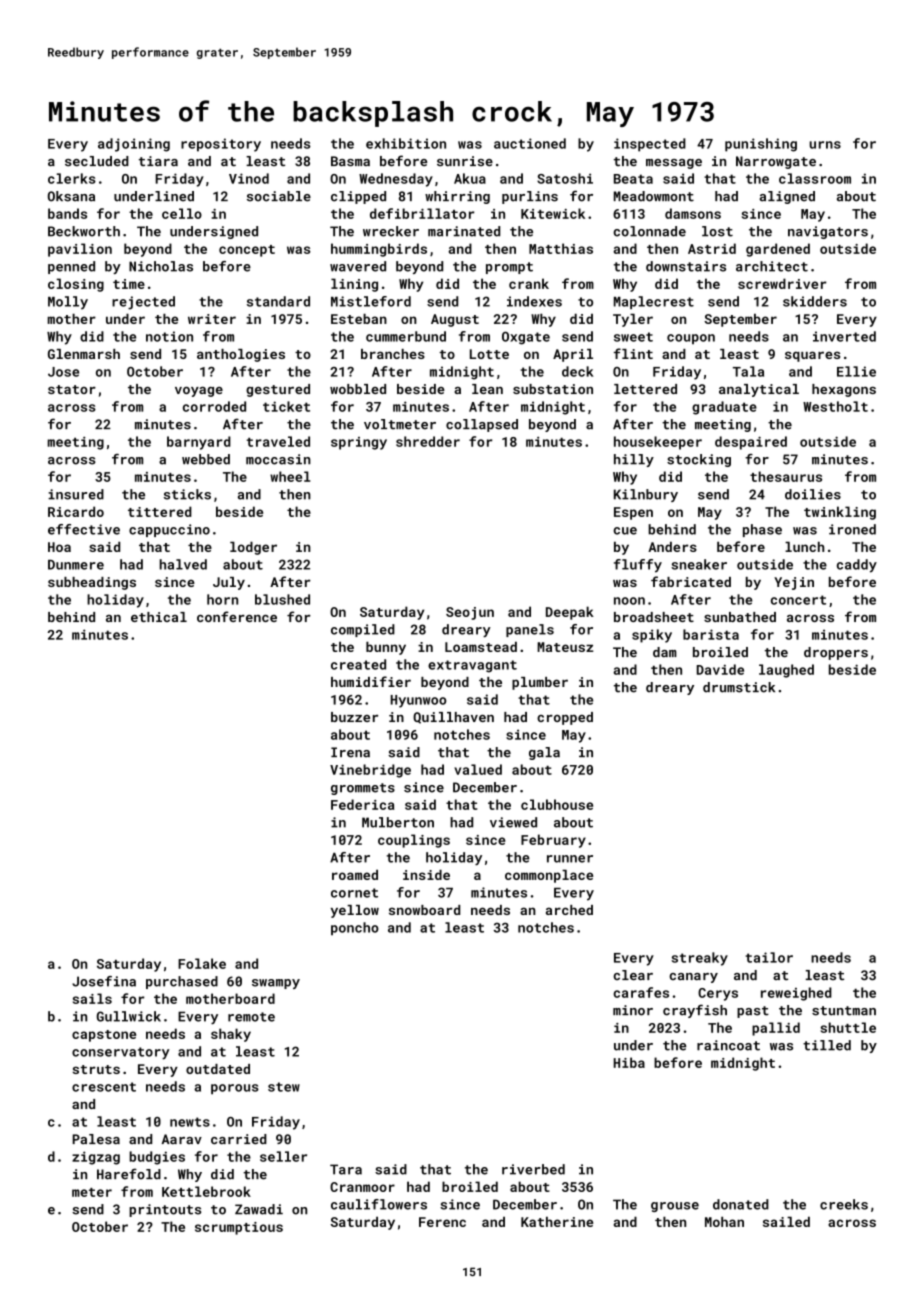  What do you see at coordinates (182, 213) in the image?
I see `cello` at bounding box center [182, 213].
